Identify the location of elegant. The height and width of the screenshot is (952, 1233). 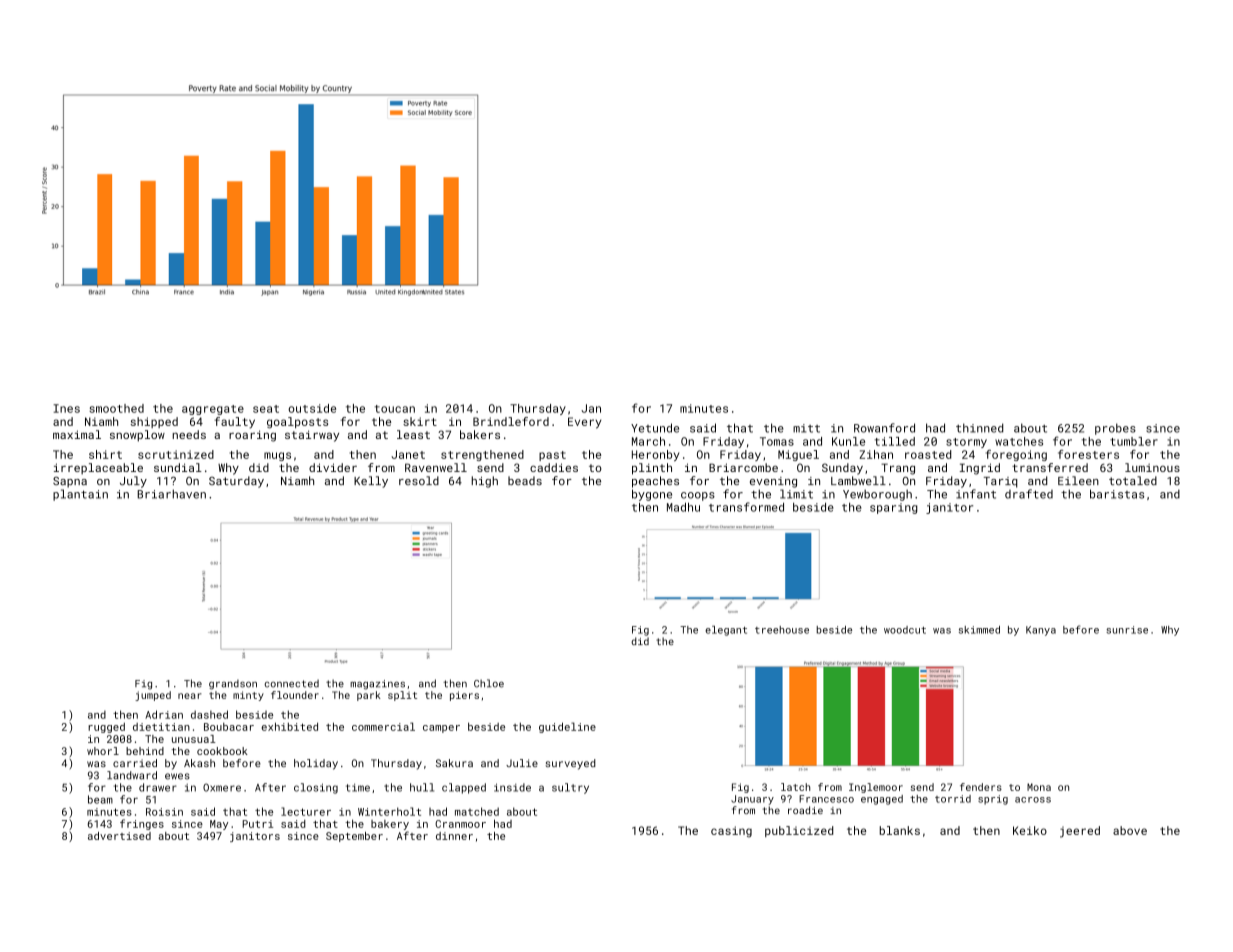
(726, 631).
